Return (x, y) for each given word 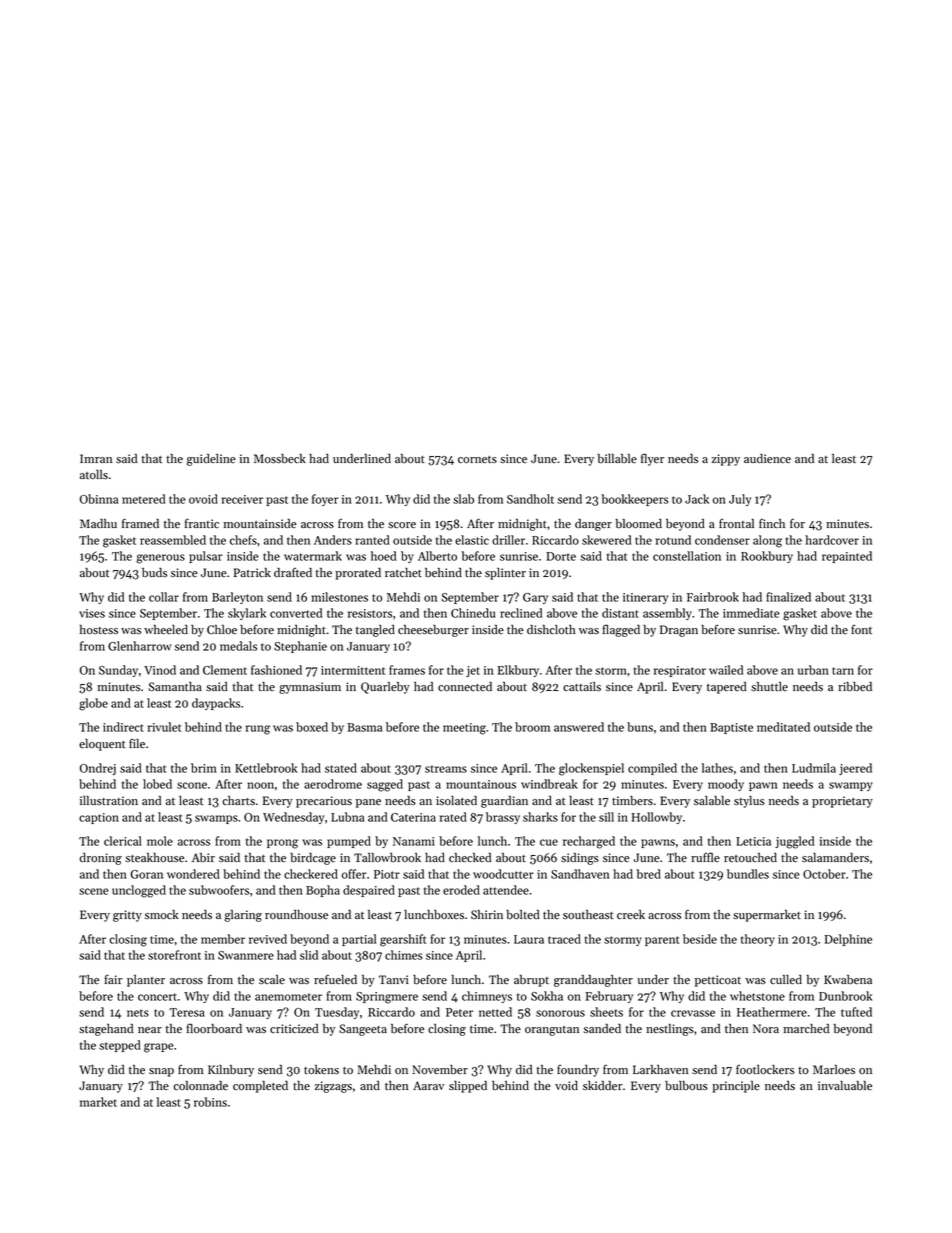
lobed (157, 784)
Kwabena (848, 980)
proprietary (842, 802)
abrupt (531, 981)
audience (767, 459)
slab (463, 499)
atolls (94, 474)
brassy (503, 818)
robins (210, 1102)
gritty (127, 916)
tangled (375, 631)
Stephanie (300, 647)
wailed (726, 670)
